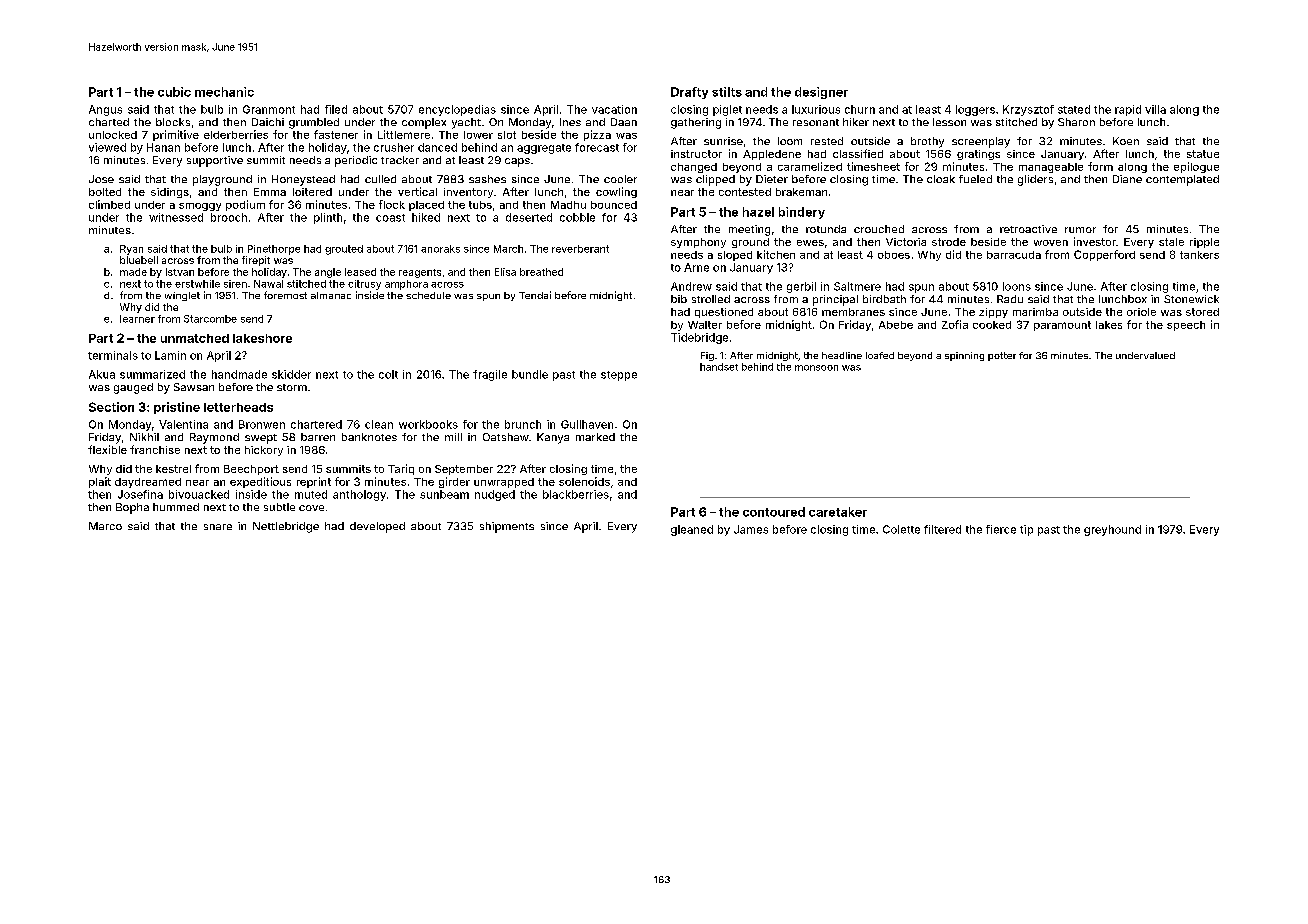 This screenshot has width=1308, height=924. Describe the element at coordinates (821, 93) in the screenshot. I see `designer` at that location.
